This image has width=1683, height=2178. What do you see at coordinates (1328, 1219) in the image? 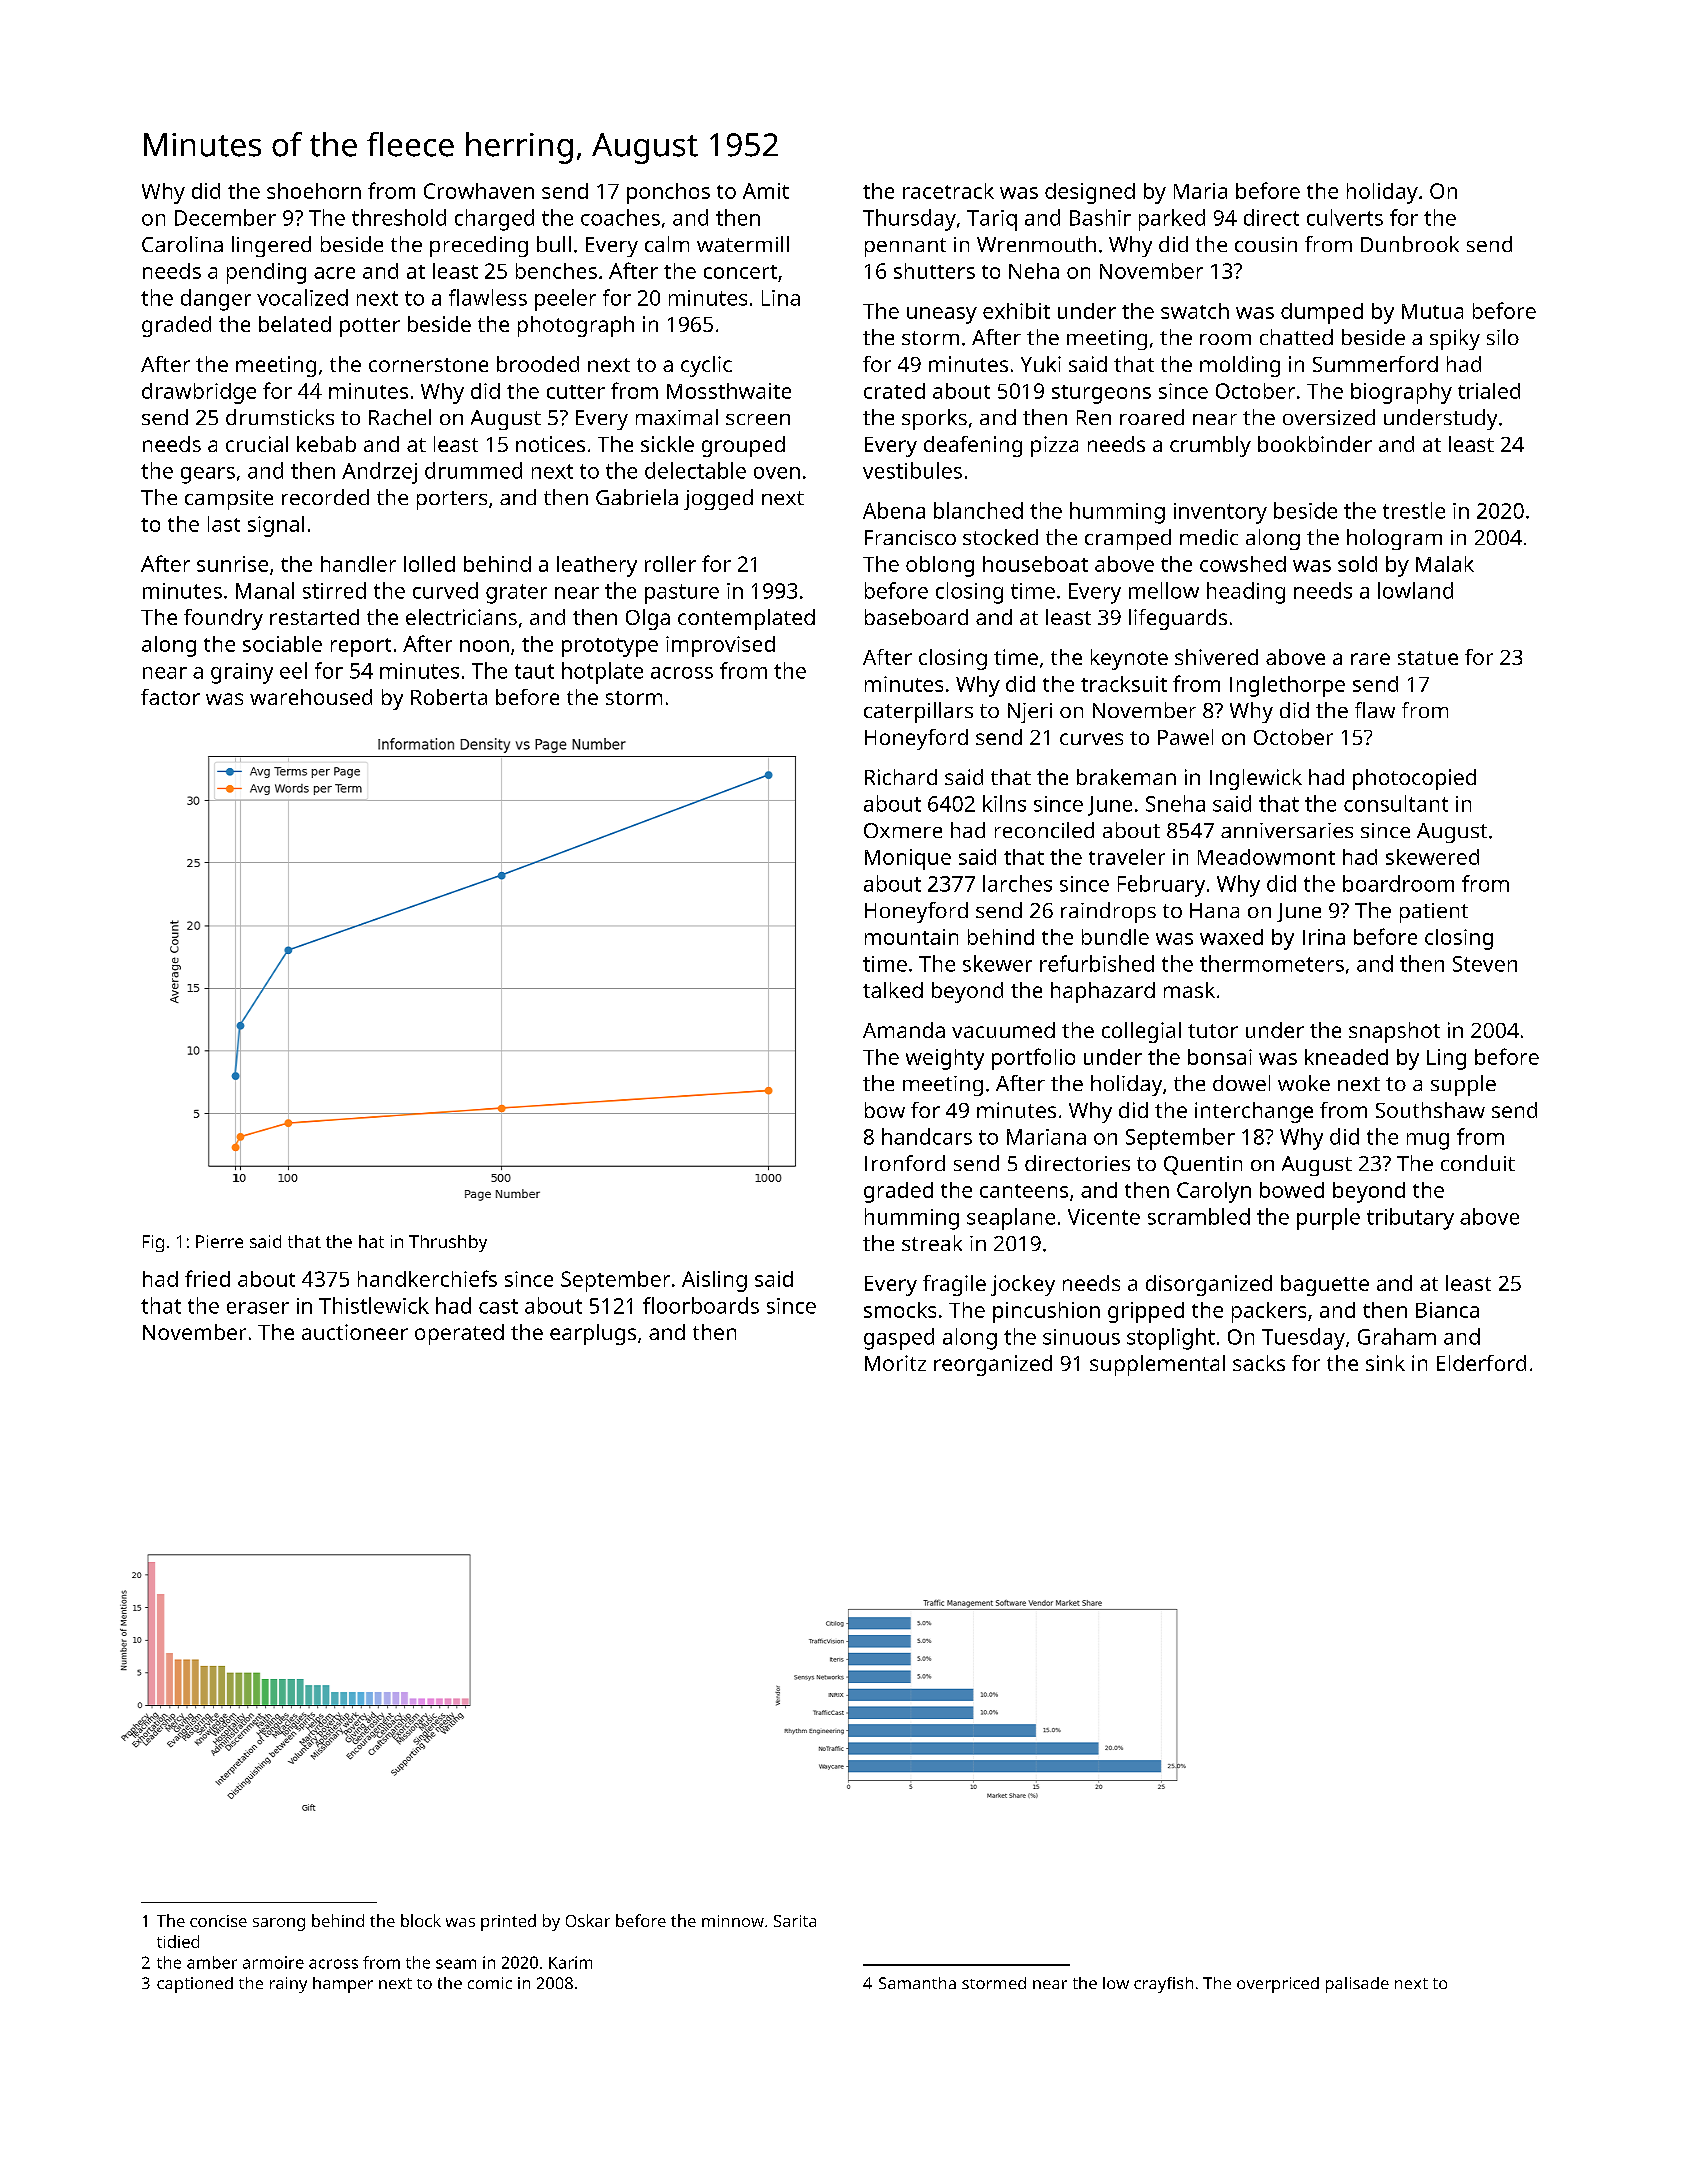
I see `purple` at bounding box center [1328, 1219].
